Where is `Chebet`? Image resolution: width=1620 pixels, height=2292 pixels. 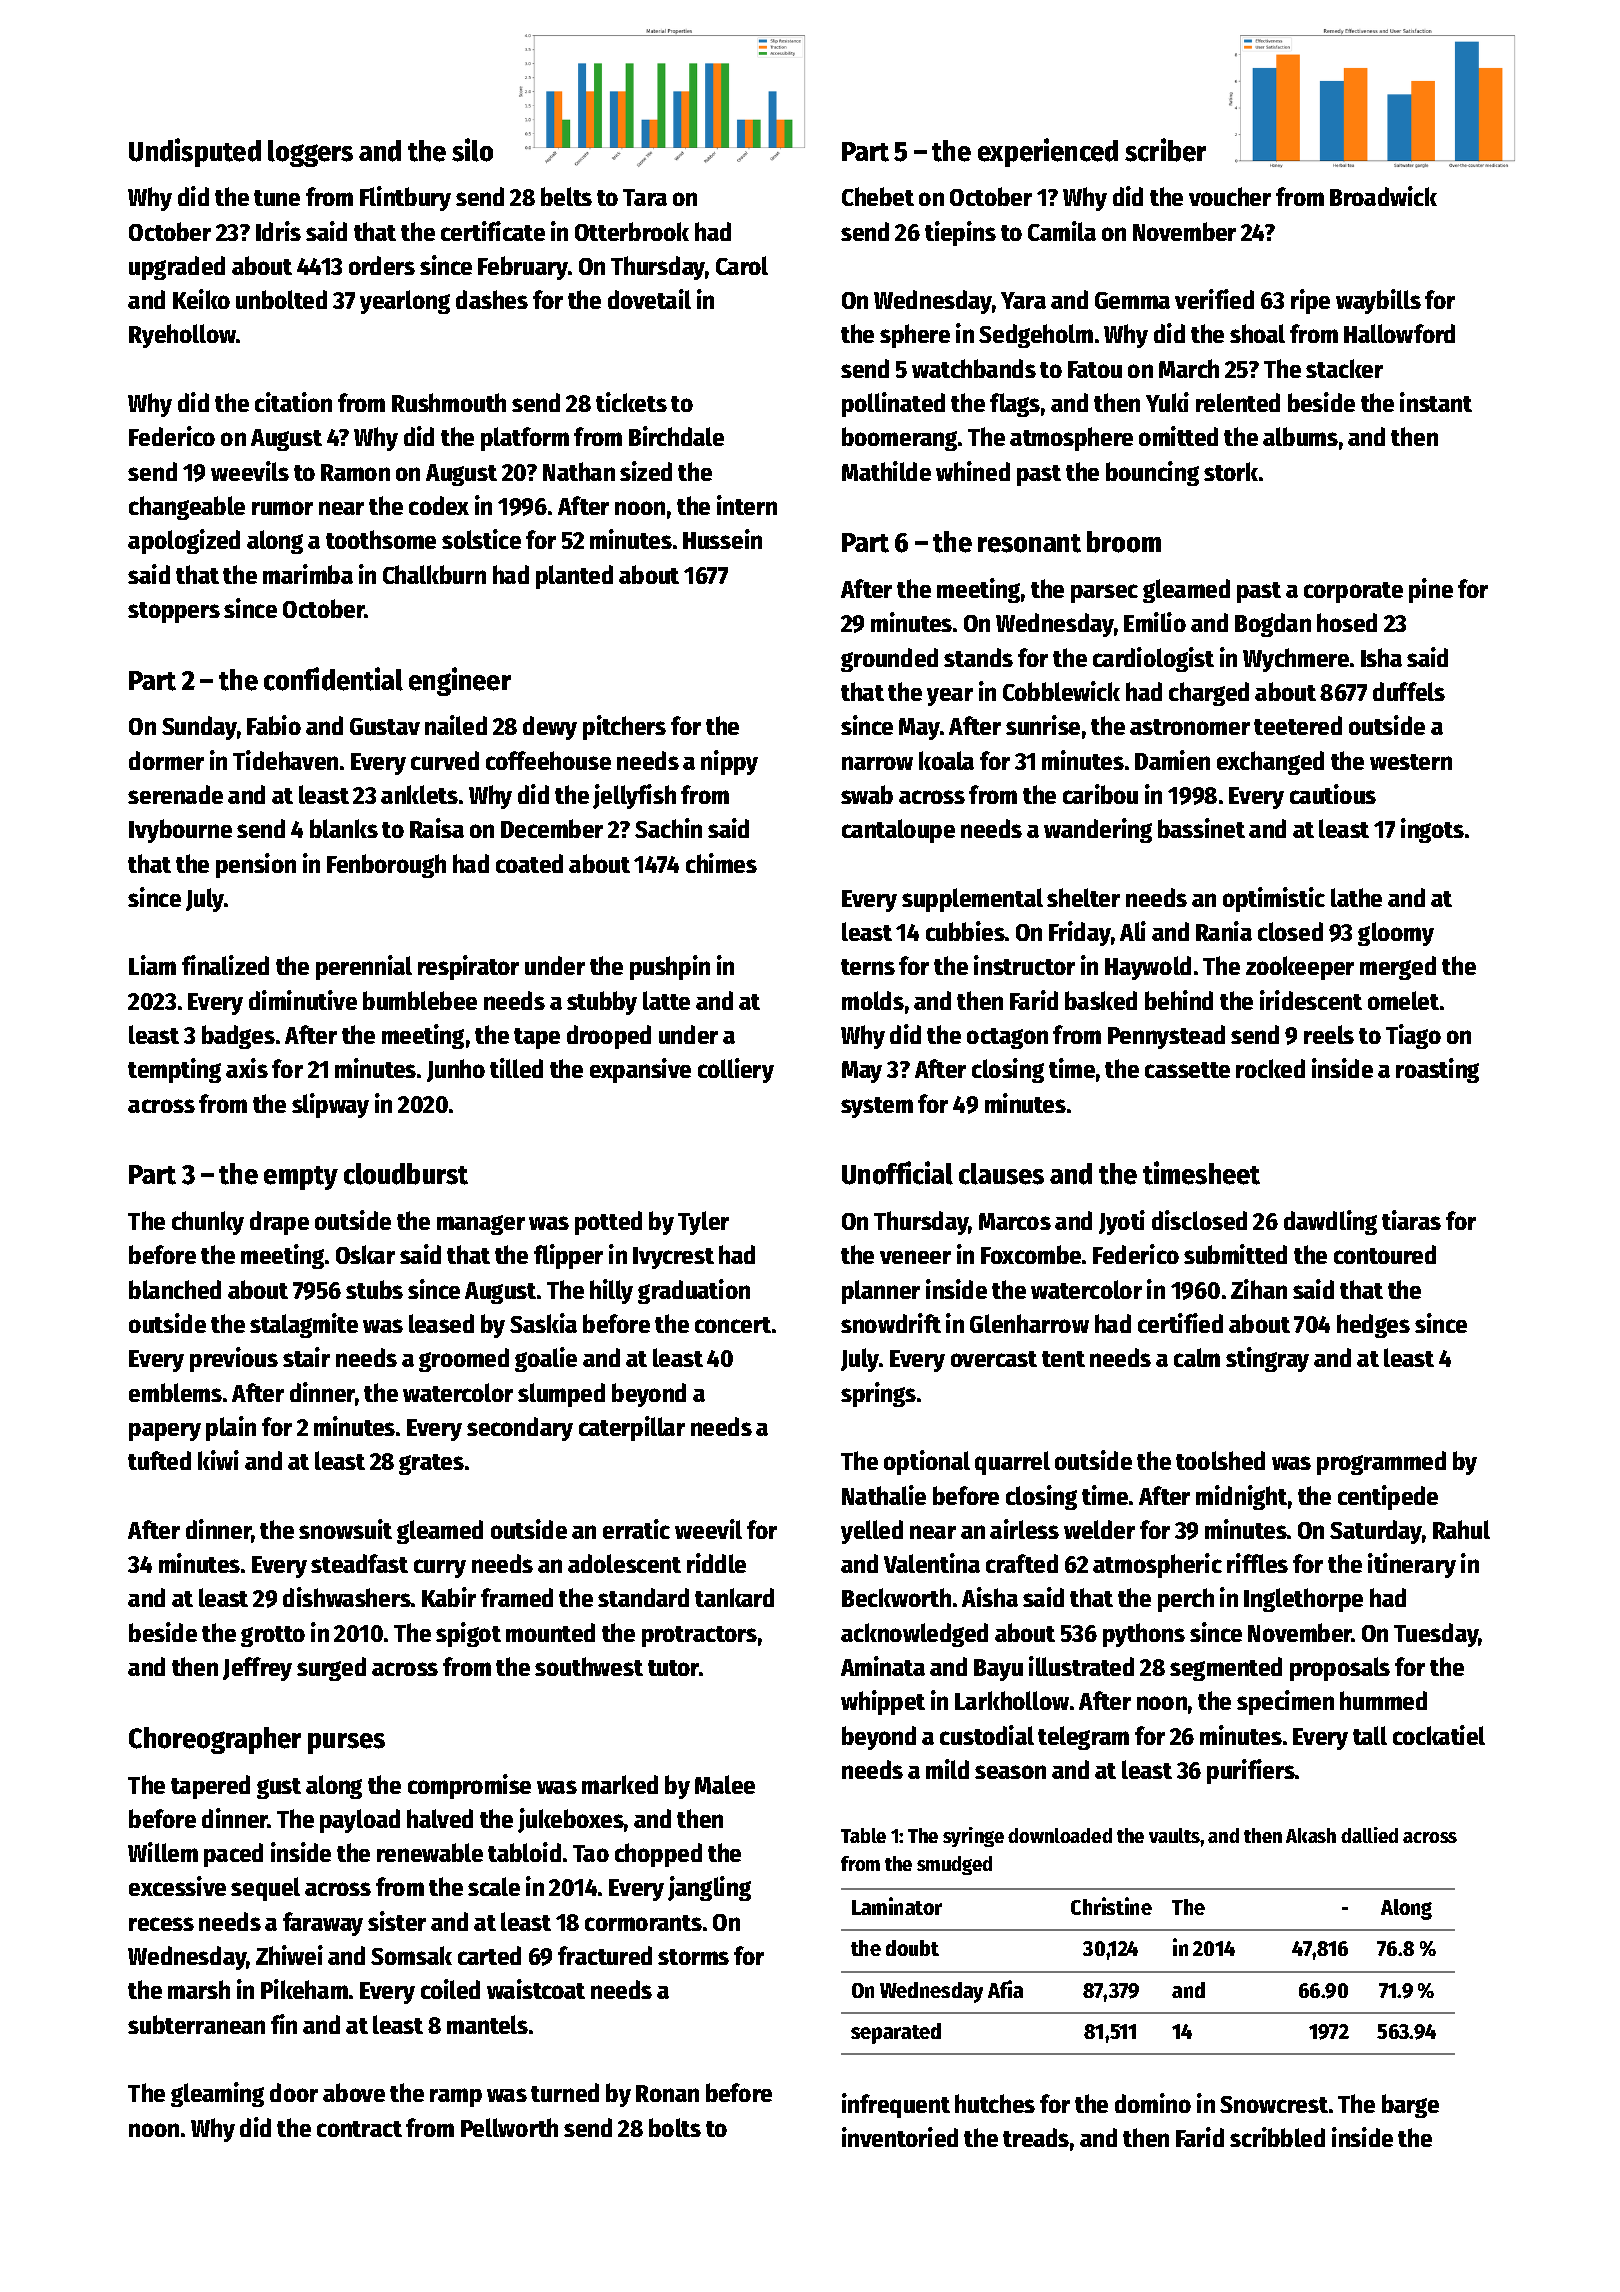
Chebet is located at coordinates (878, 196).
